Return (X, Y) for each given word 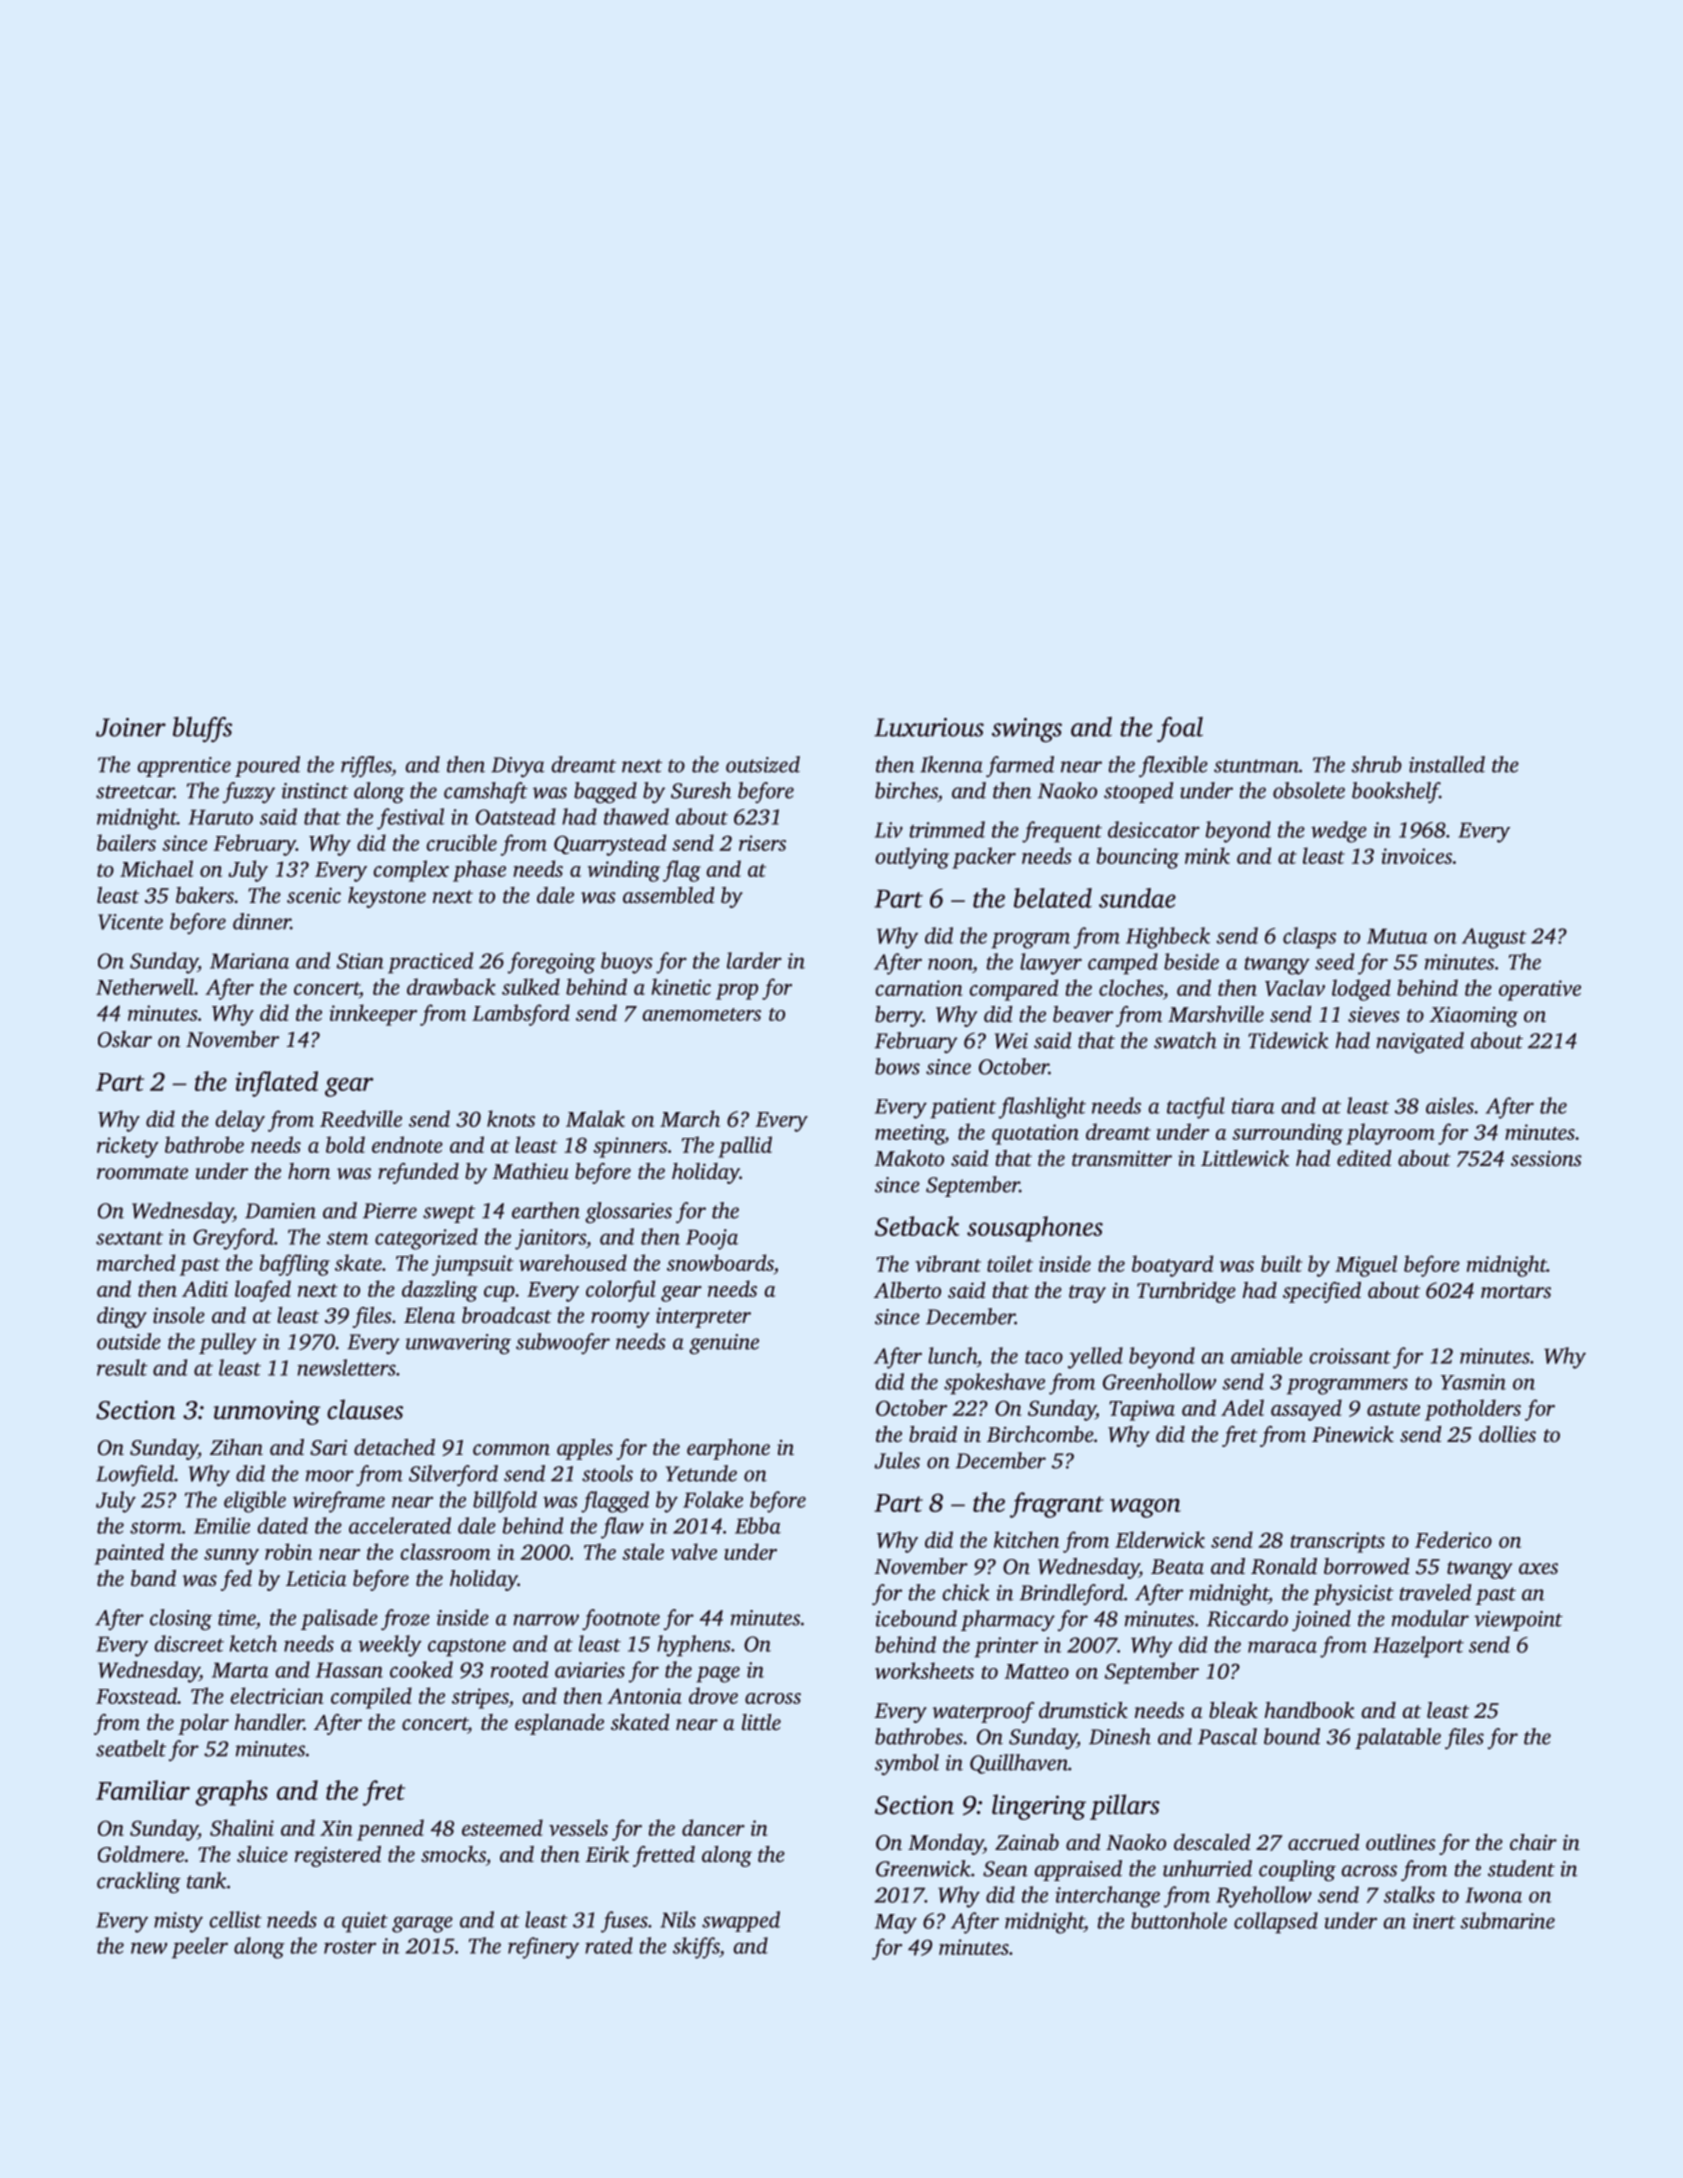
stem (347, 1238)
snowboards (720, 1262)
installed (1447, 764)
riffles (366, 766)
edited (1364, 1158)
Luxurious (929, 727)
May (896, 1924)
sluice (262, 1854)
